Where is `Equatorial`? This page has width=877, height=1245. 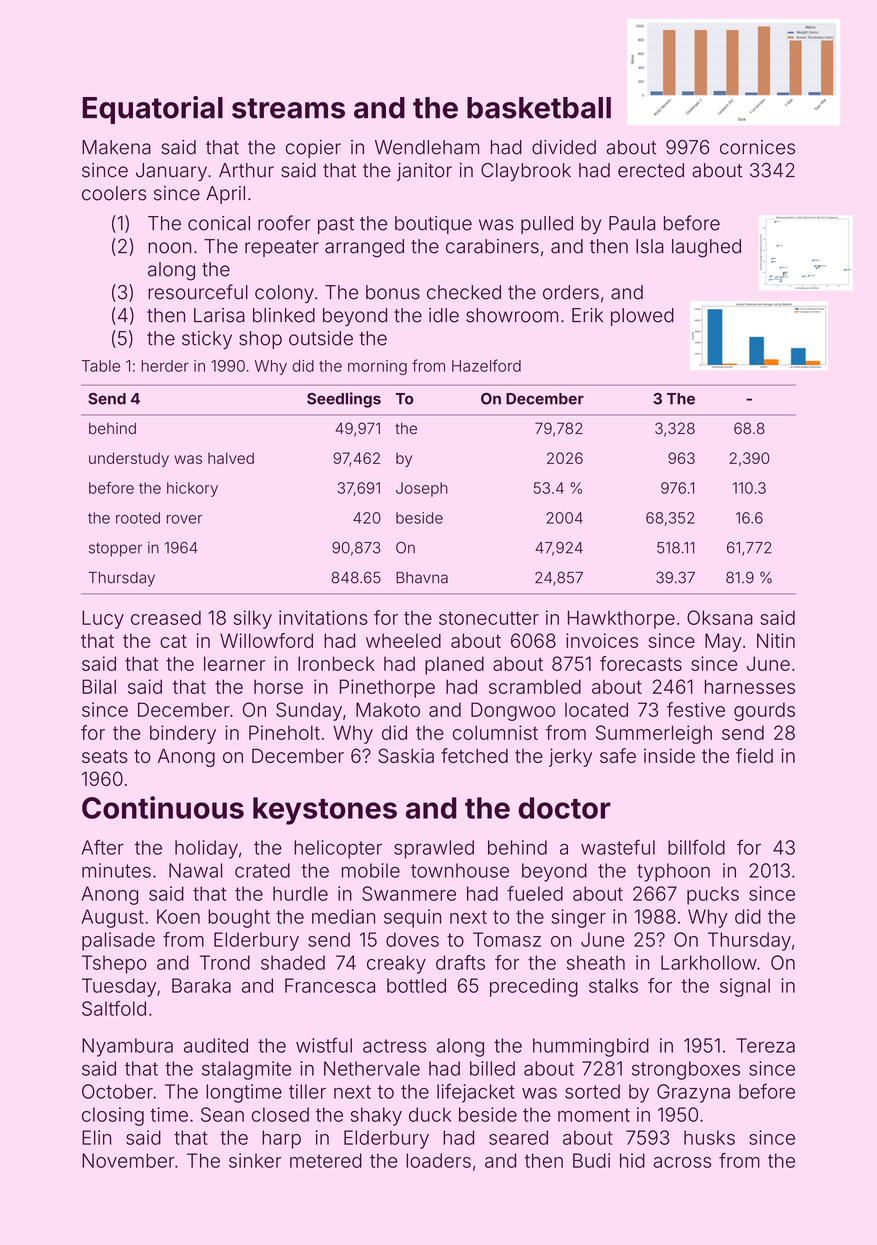
Equatorial is located at coordinates (153, 110).
